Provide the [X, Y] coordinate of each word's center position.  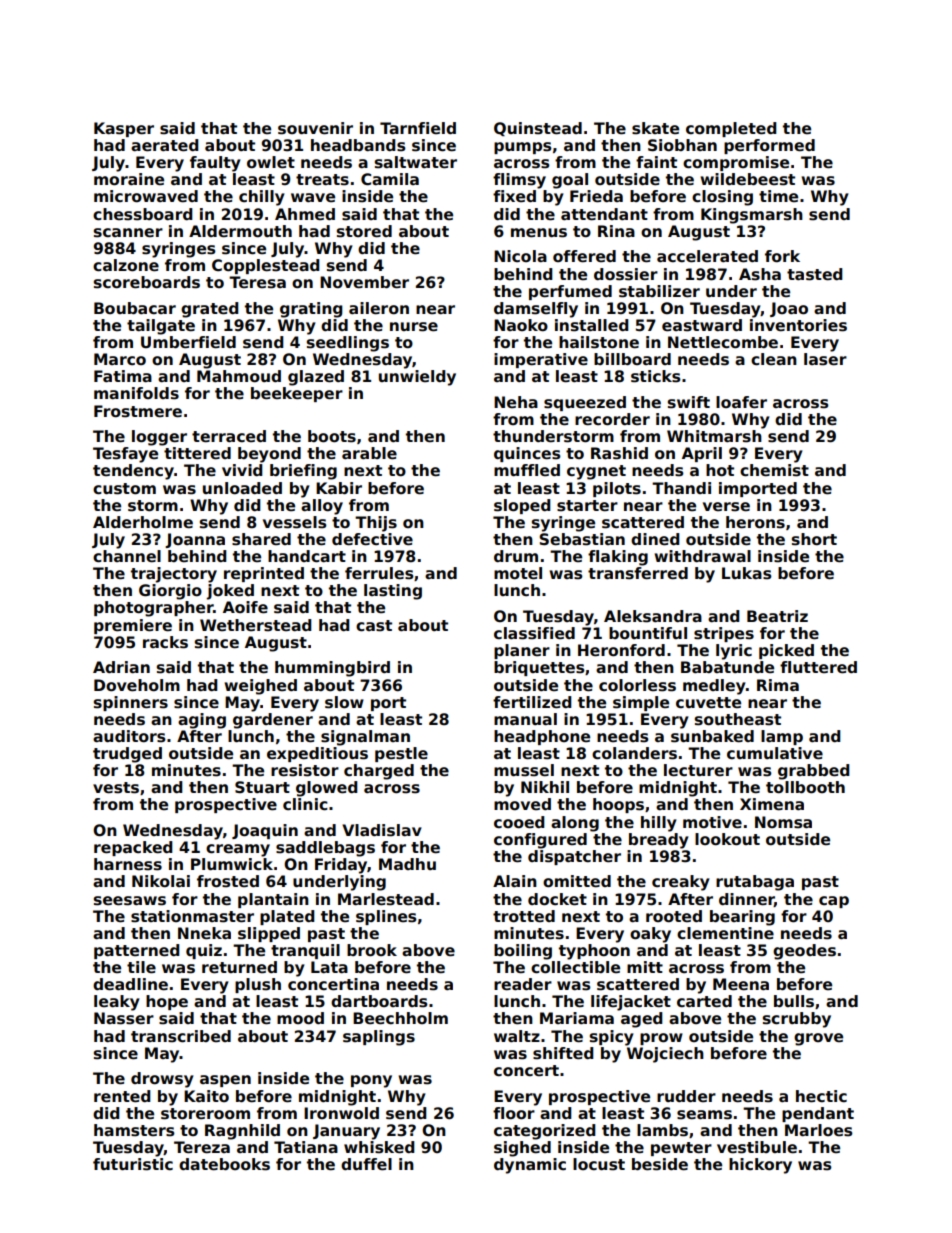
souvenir [315, 128]
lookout [727, 839]
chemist [774, 470]
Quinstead [538, 129]
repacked [133, 848]
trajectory [174, 575]
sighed [522, 1149]
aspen [225, 1081]
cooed [519, 822]
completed [731, 129]
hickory [760, 1166]
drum [516, 556]
